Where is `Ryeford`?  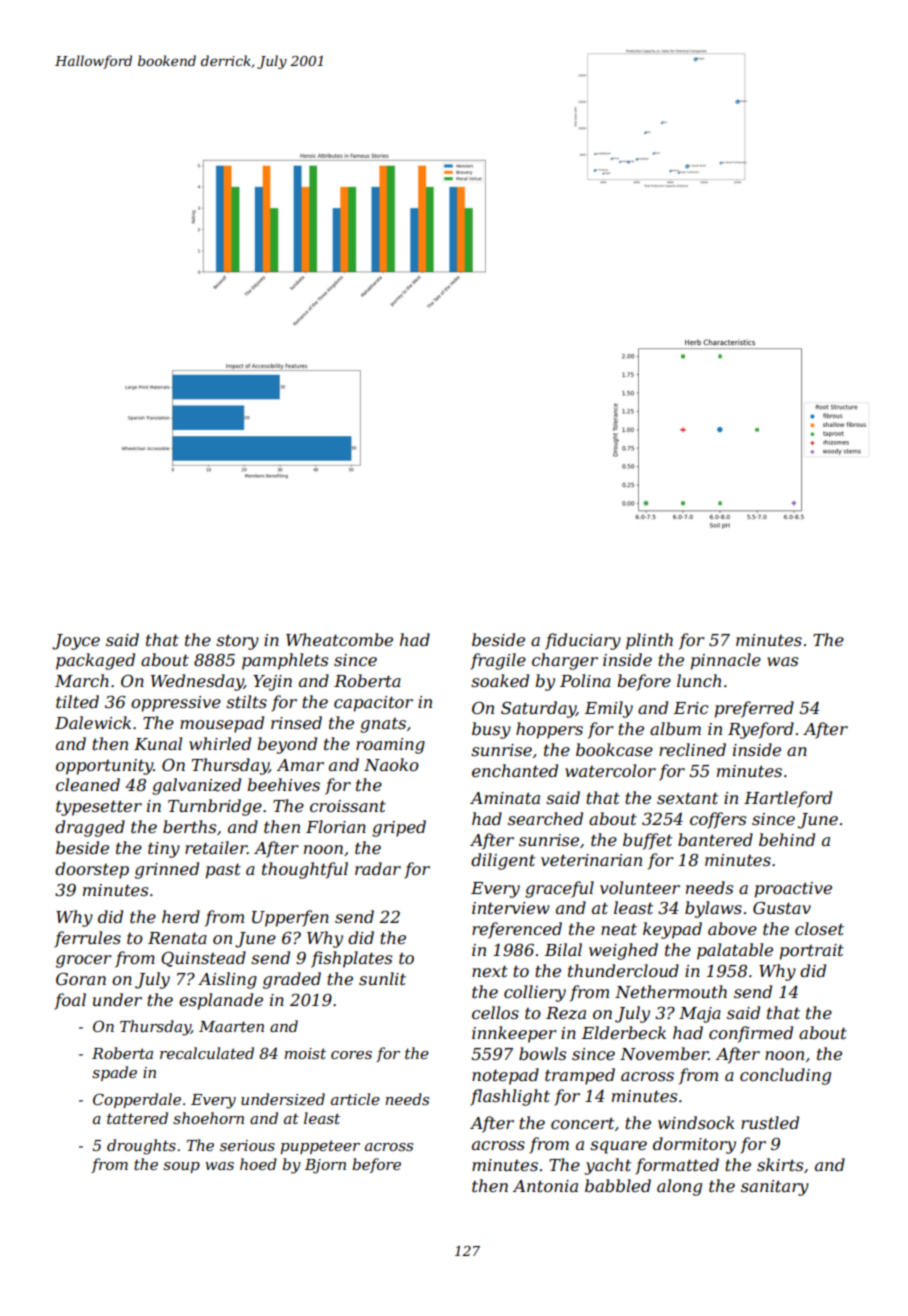 Ryeford is located at coordinates (761, 730).
